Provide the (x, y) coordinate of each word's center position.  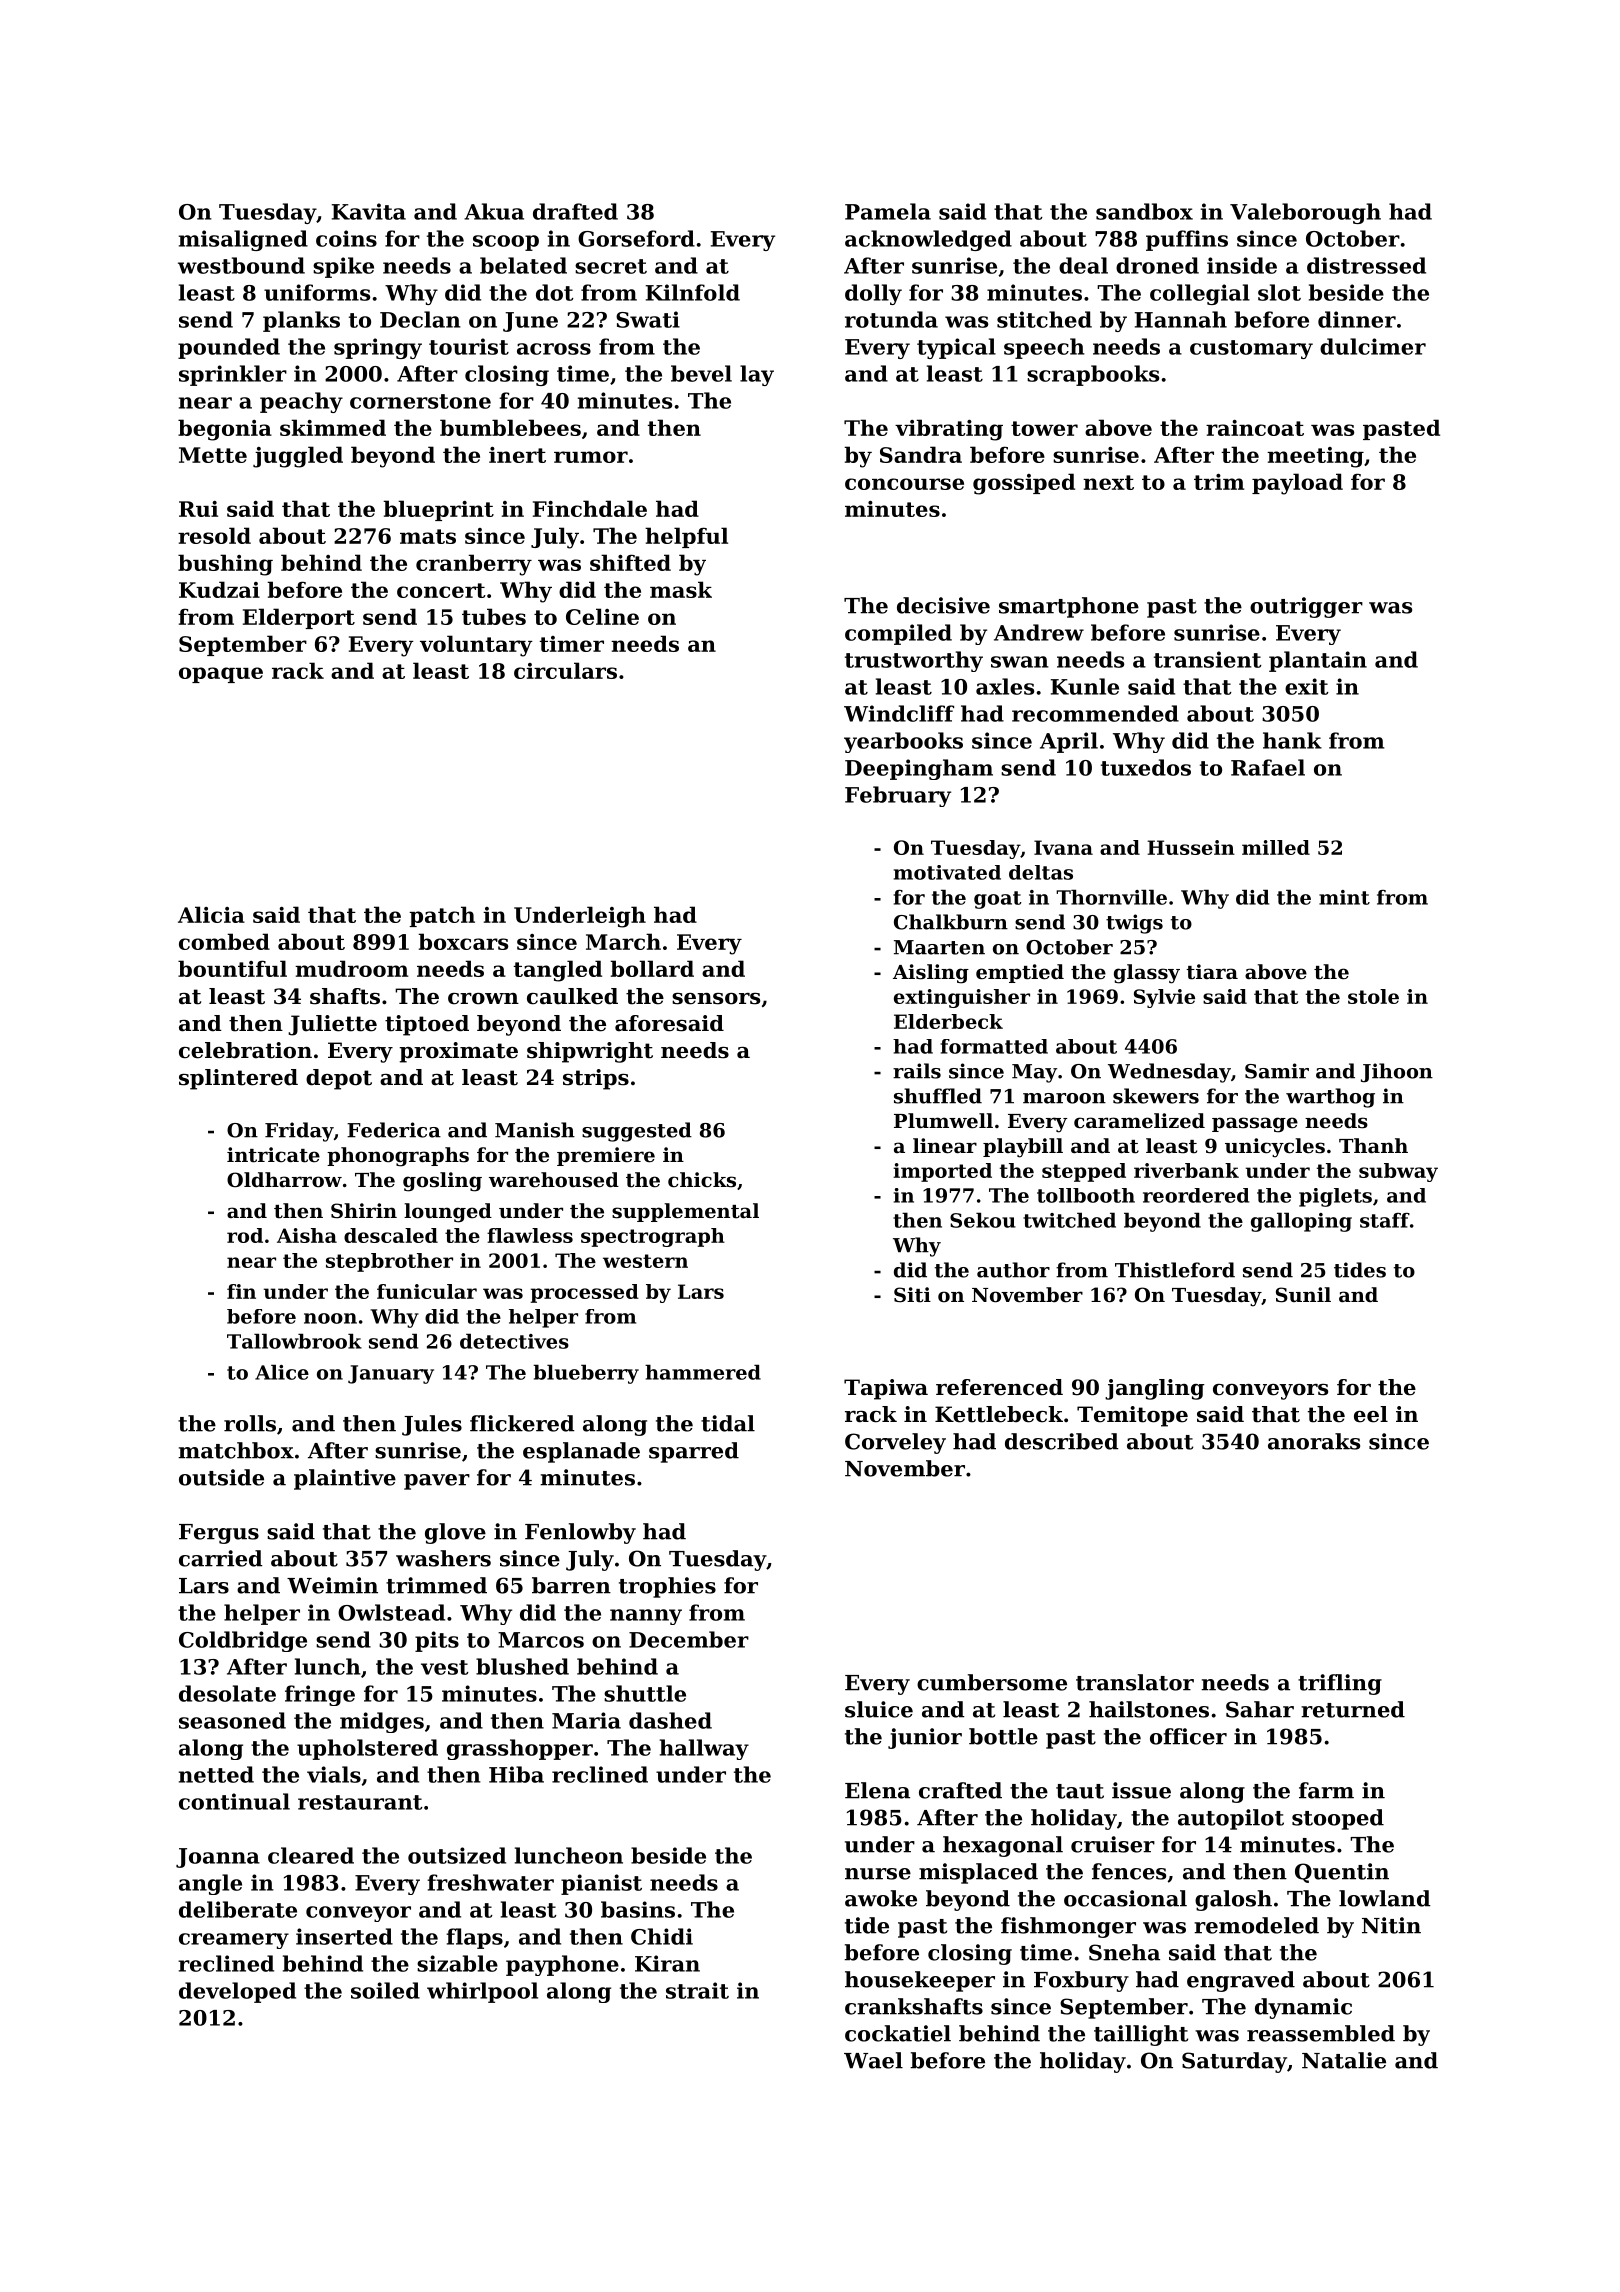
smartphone (1069, 607)
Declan (420, 319)
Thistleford (1175, 1270)
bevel (701, 373)
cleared (311, 1855)
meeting (1315, 457)
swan (1020, 662)
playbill (1023, 1148)
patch (442, 916)
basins (638, 1909)
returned (1353, 1709)
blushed (522, 1666)
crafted (960, 1790)
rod (245, 1235)
